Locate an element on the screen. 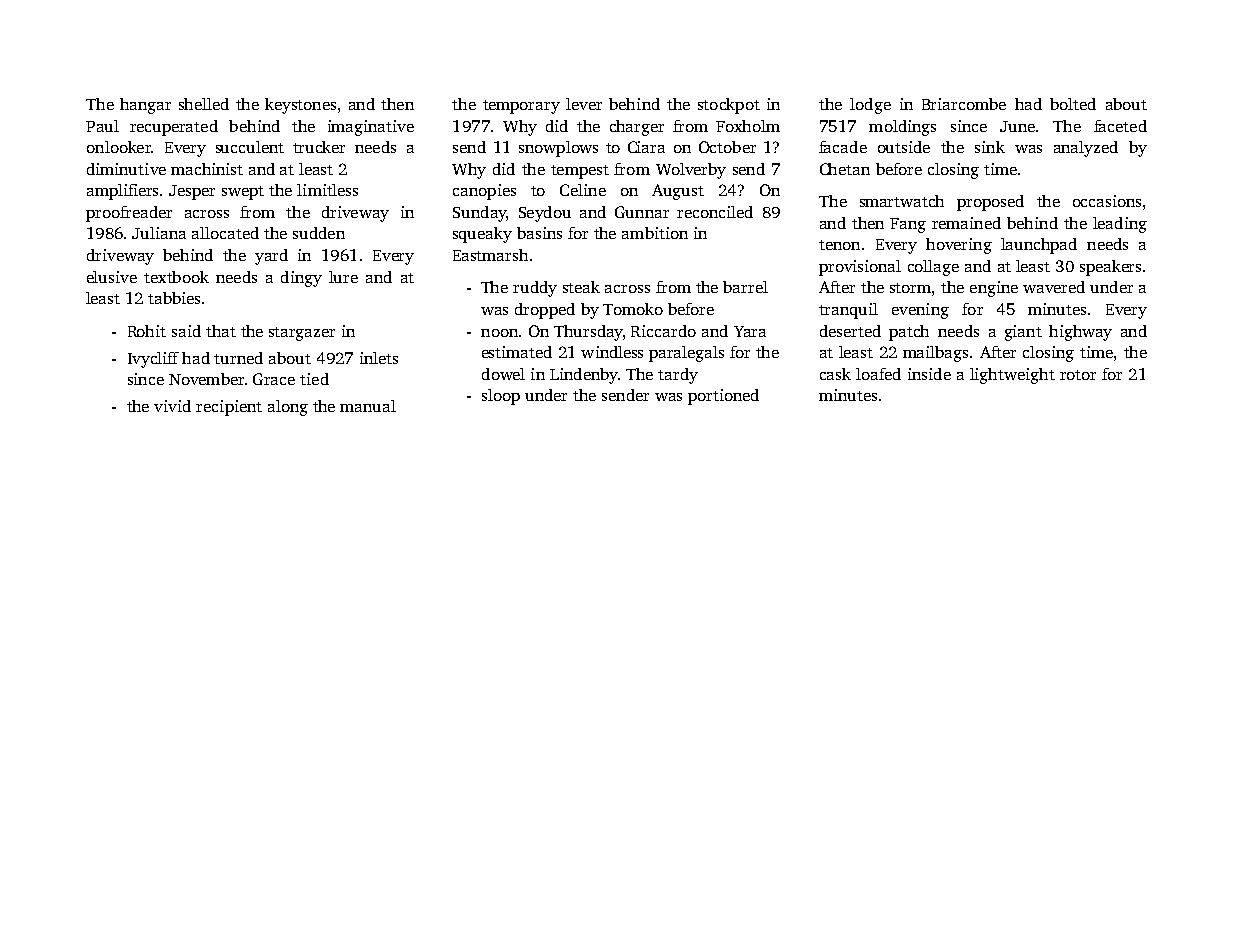  temporary is located at coordinates (521, 107).
